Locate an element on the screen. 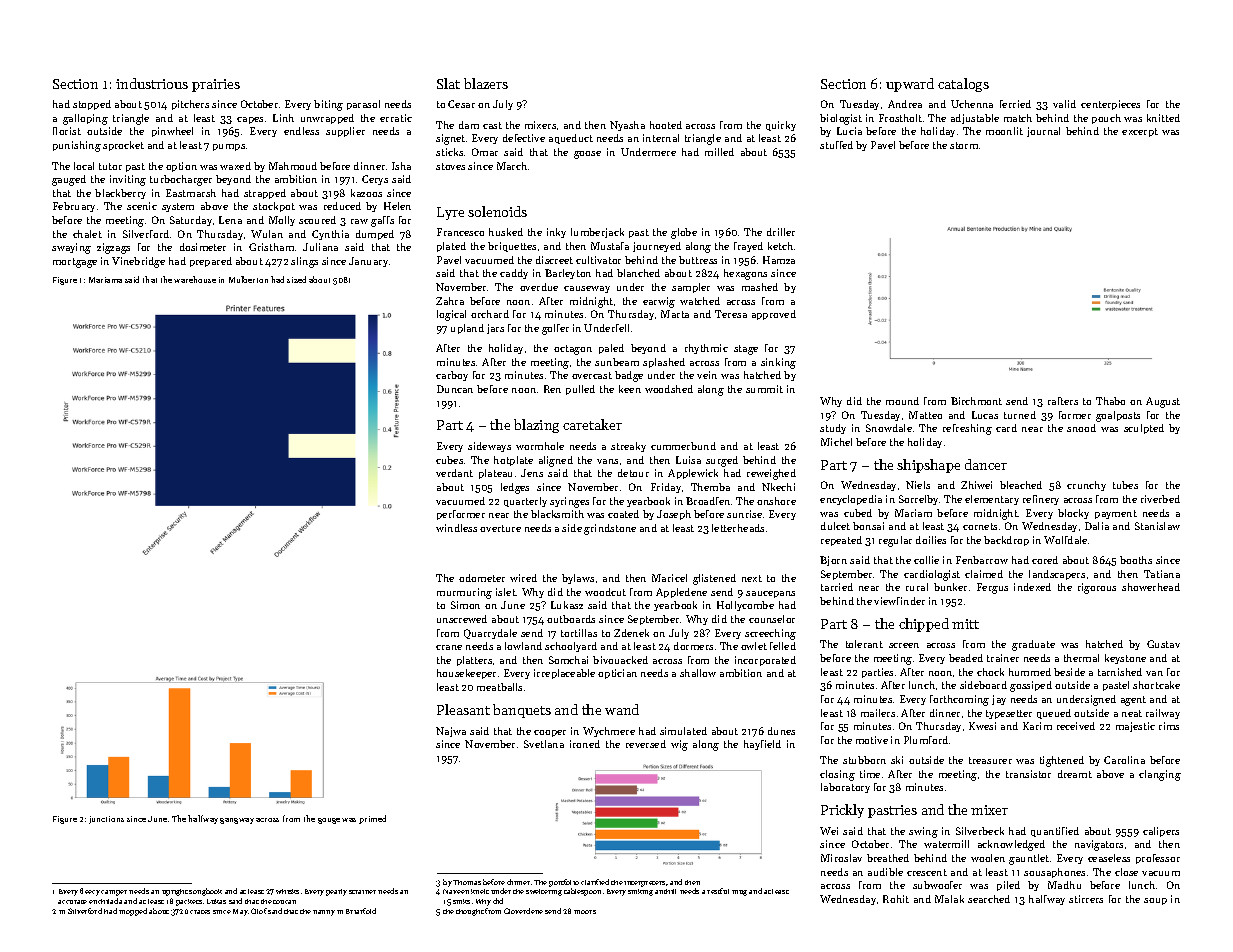 The image size is (1233, 952). thought is located at coordinates (470, 912).
